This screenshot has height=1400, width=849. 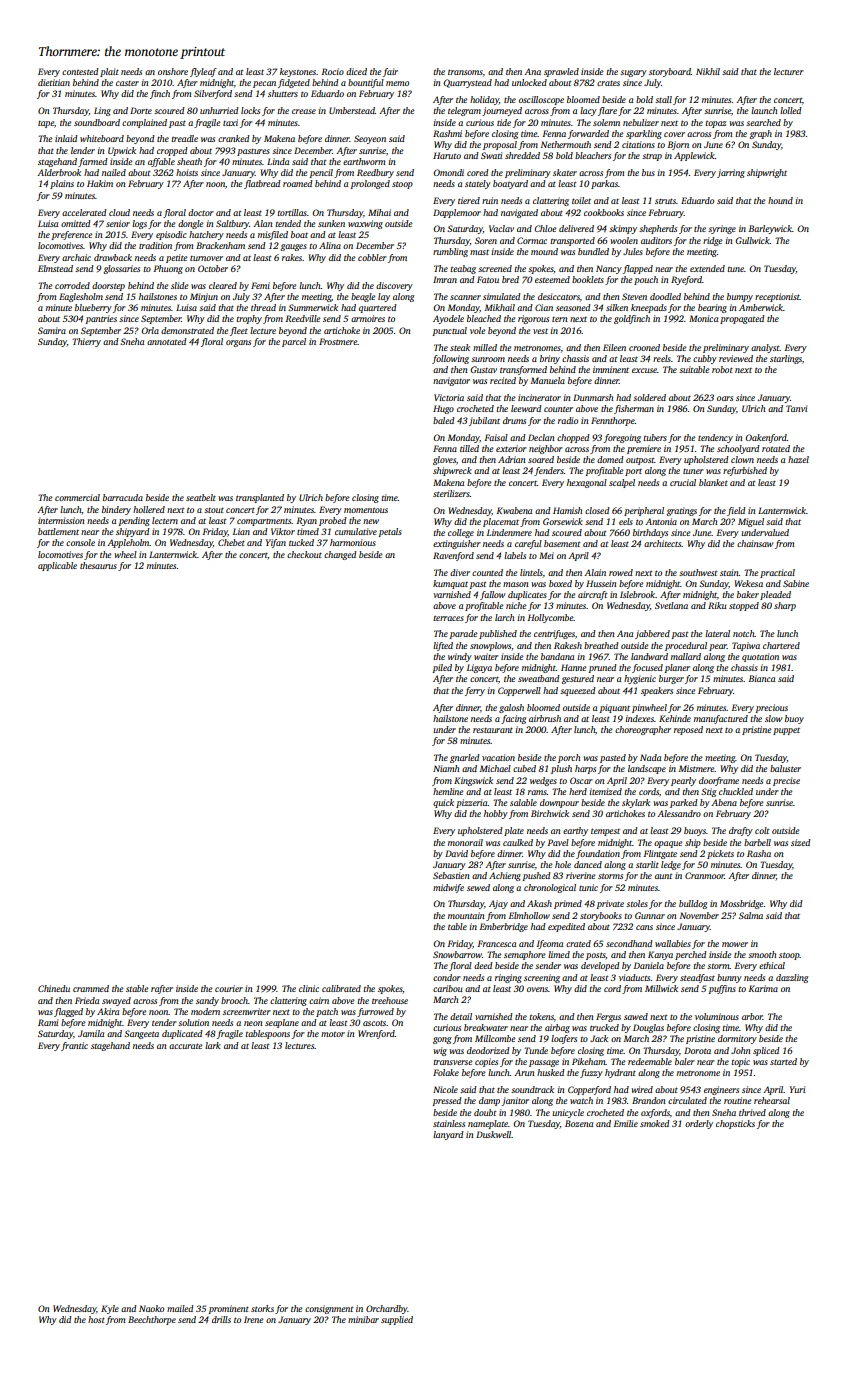 I want to click on jabbered, so click(x=652, y=634).
